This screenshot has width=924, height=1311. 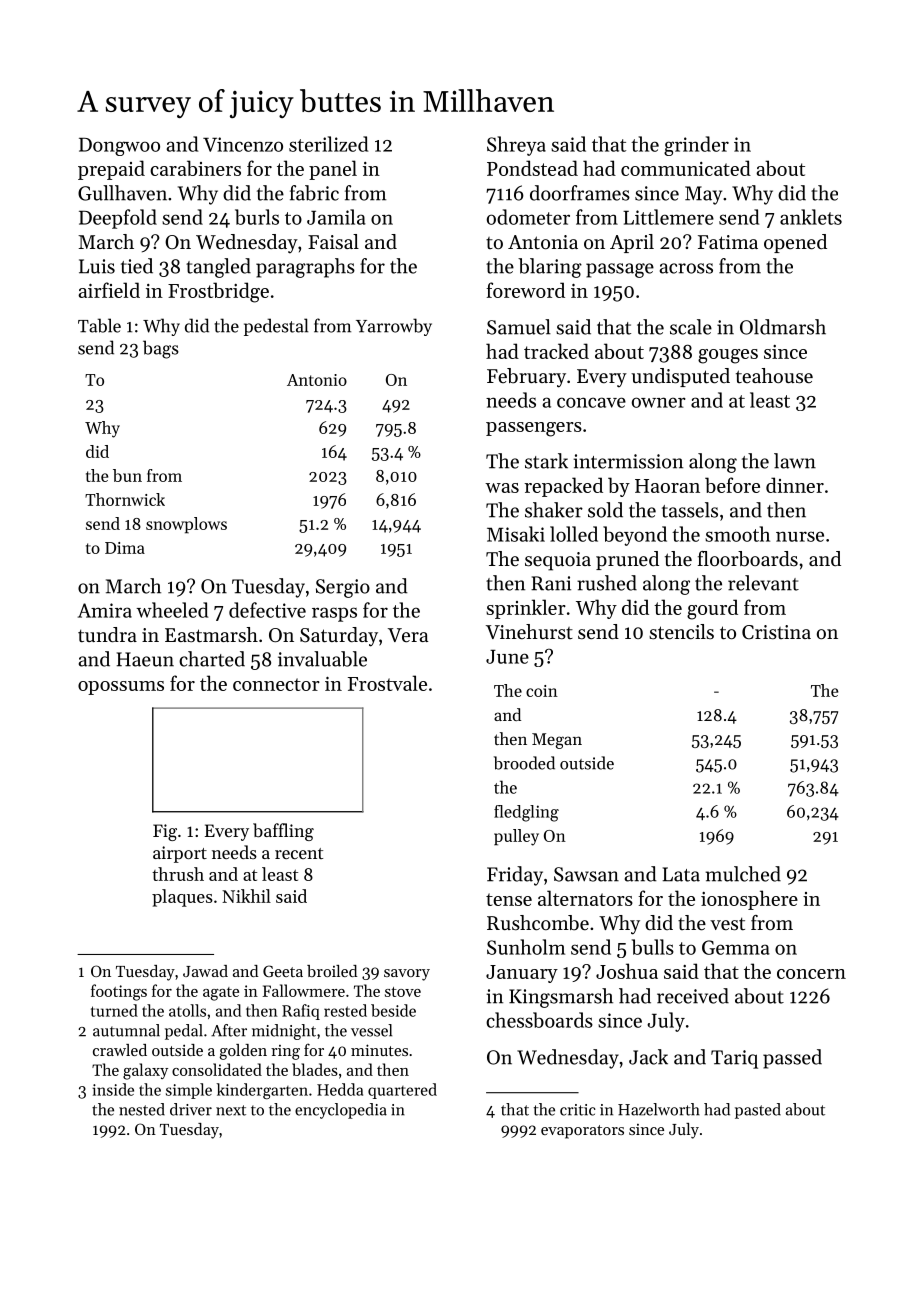 What do you see at coordinates (800, 536) in the screenshot?
I see `nurse` at bounding box center [800, 536].
